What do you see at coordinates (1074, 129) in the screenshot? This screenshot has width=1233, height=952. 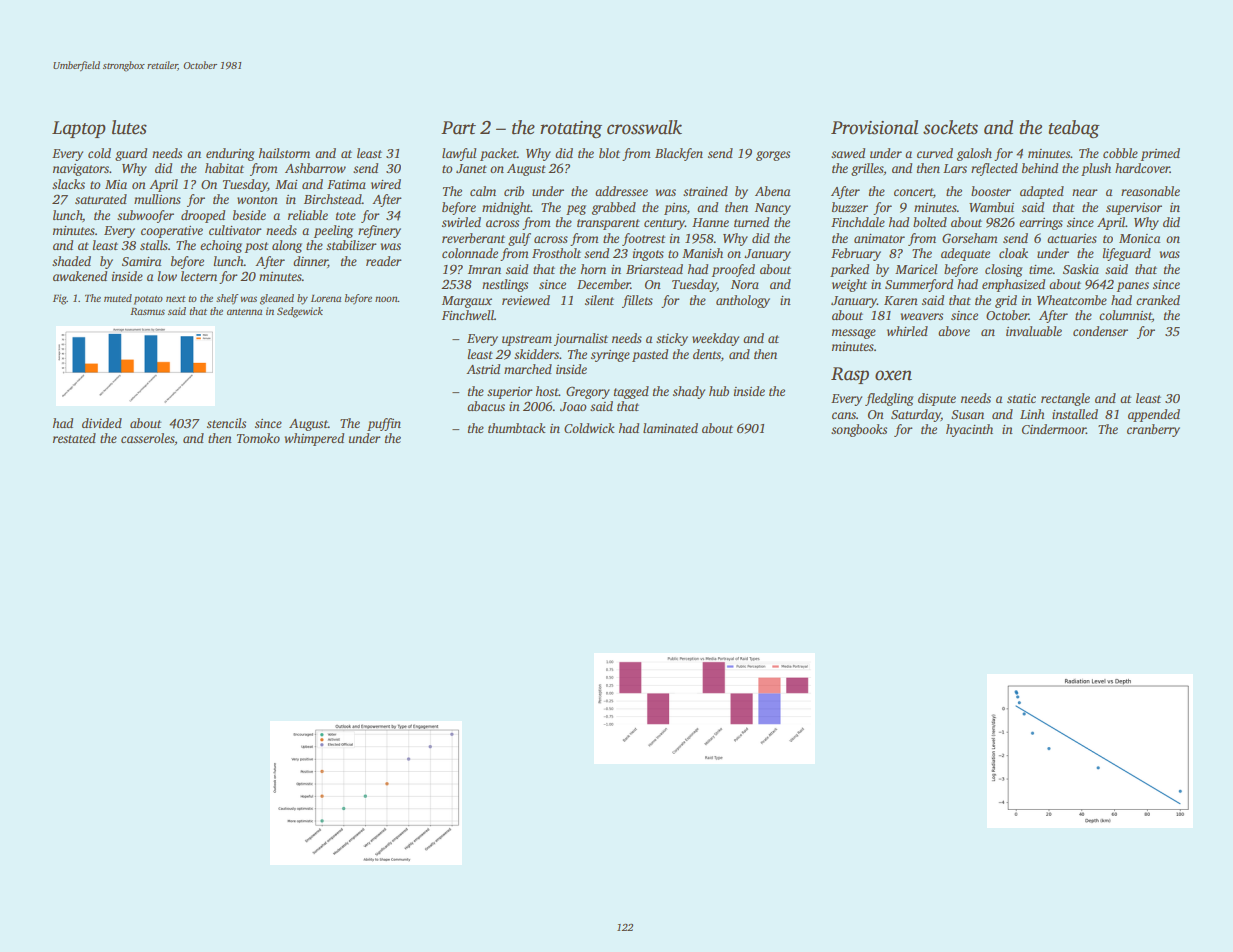 I see `teabag` at bounding box center [1074, 129].
